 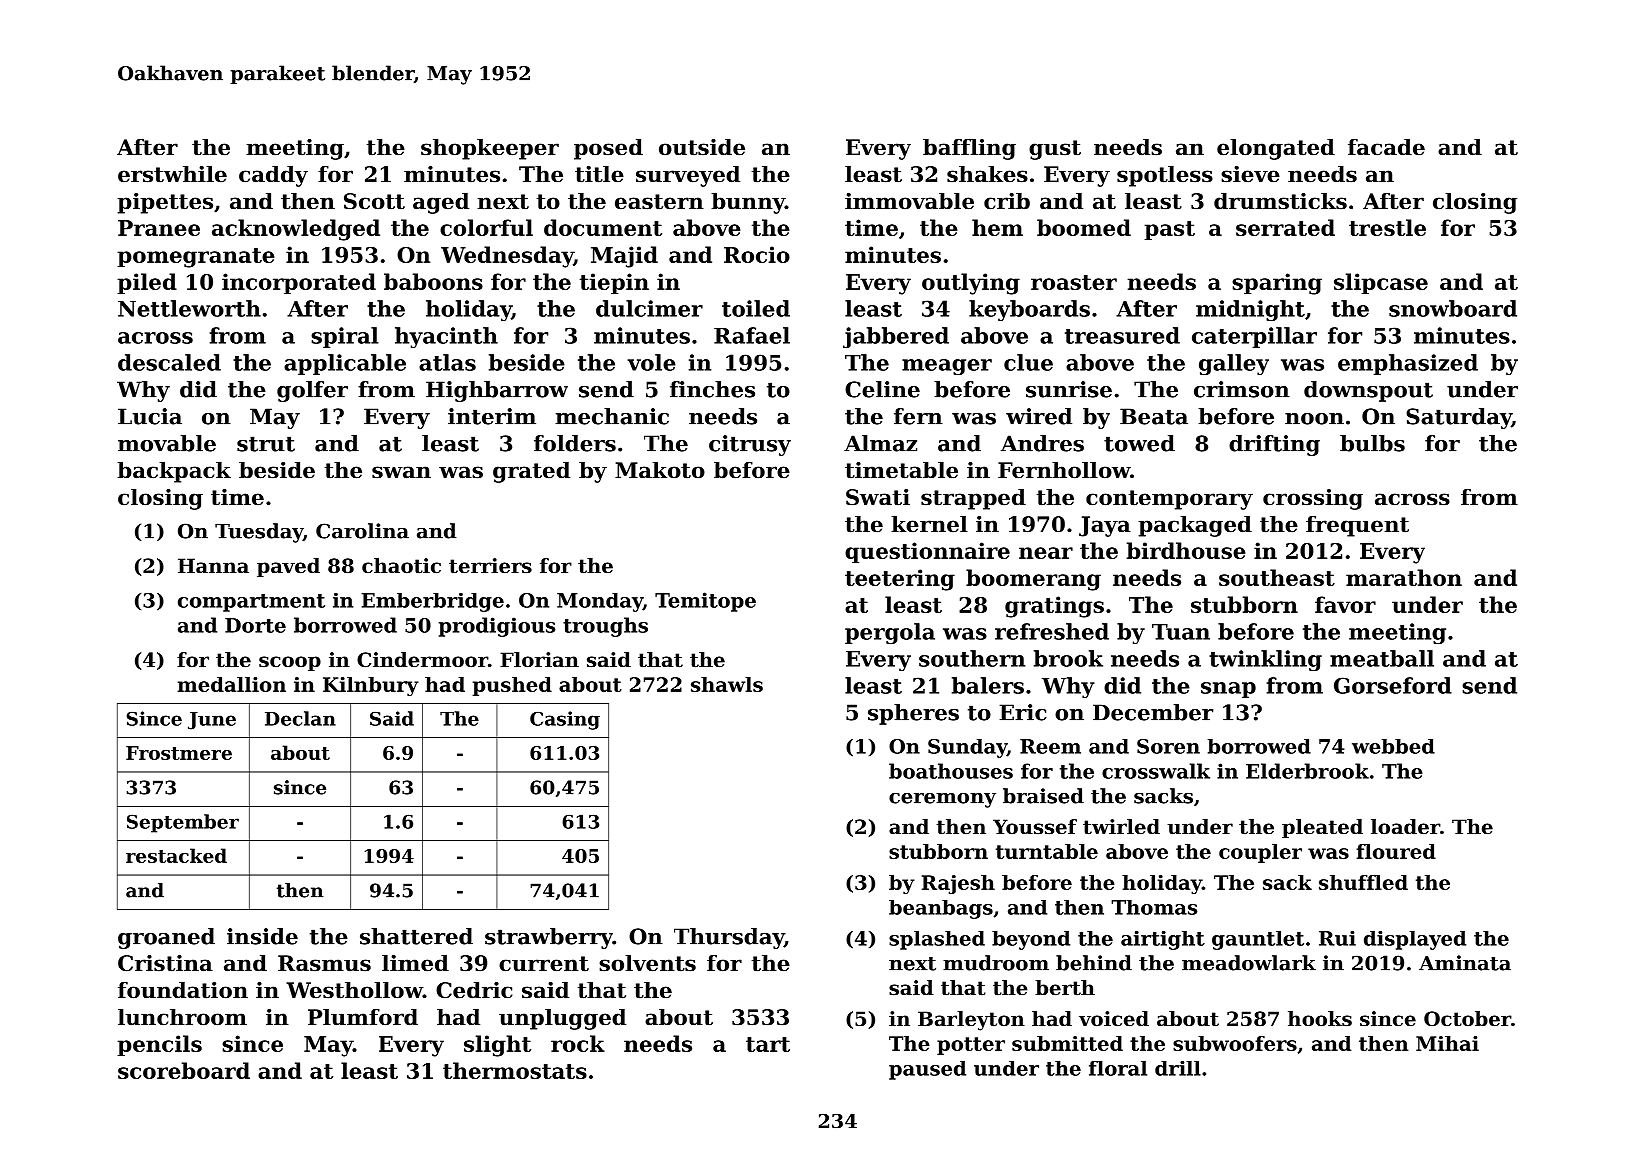 What do you see at coordinates (1387, 227) in the screenshot?
I see `trestle` at bounding box center [1387, 227].
